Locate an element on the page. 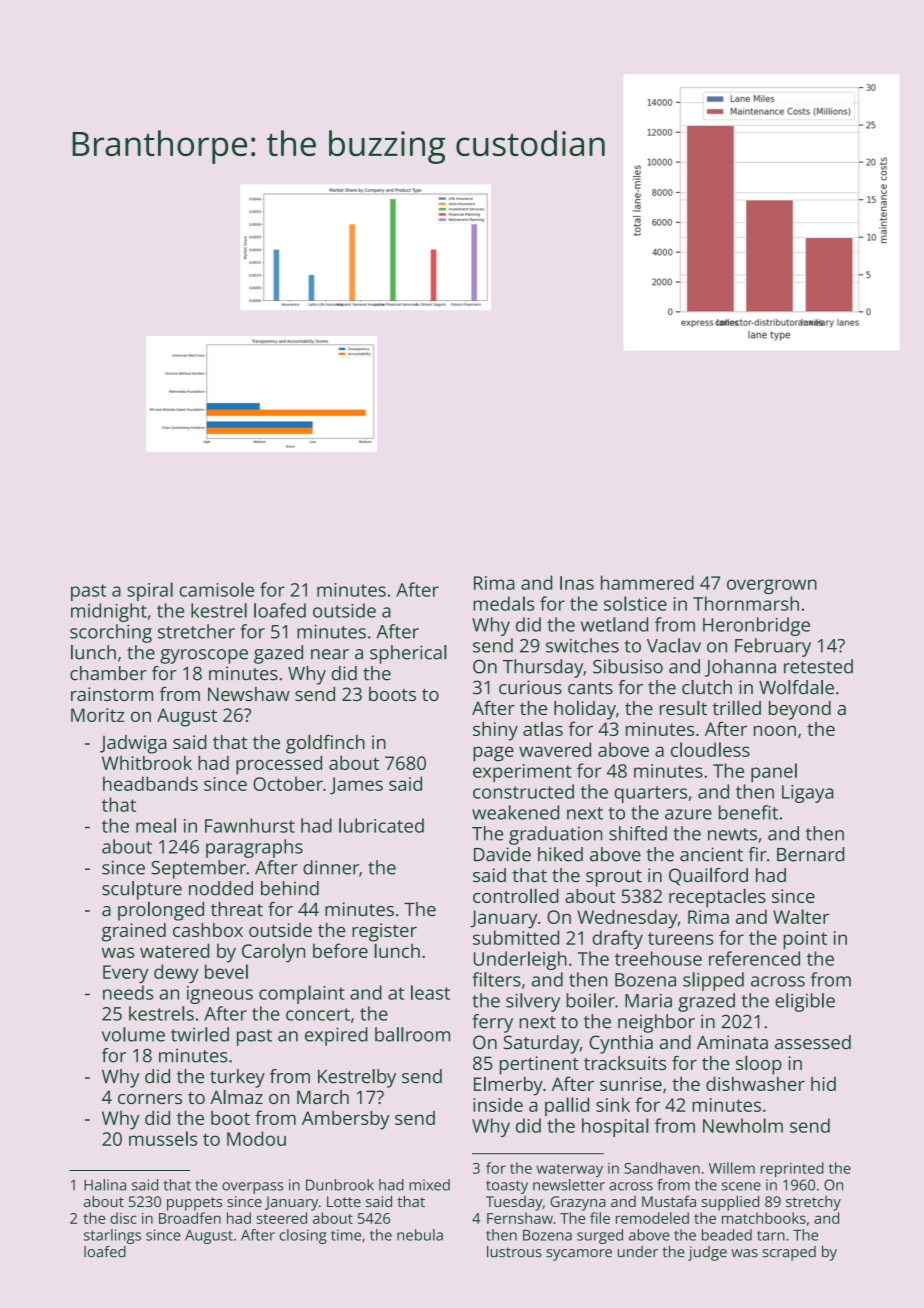 The image size is (924, 1308). inside is located at coordinates (498, 1104).
